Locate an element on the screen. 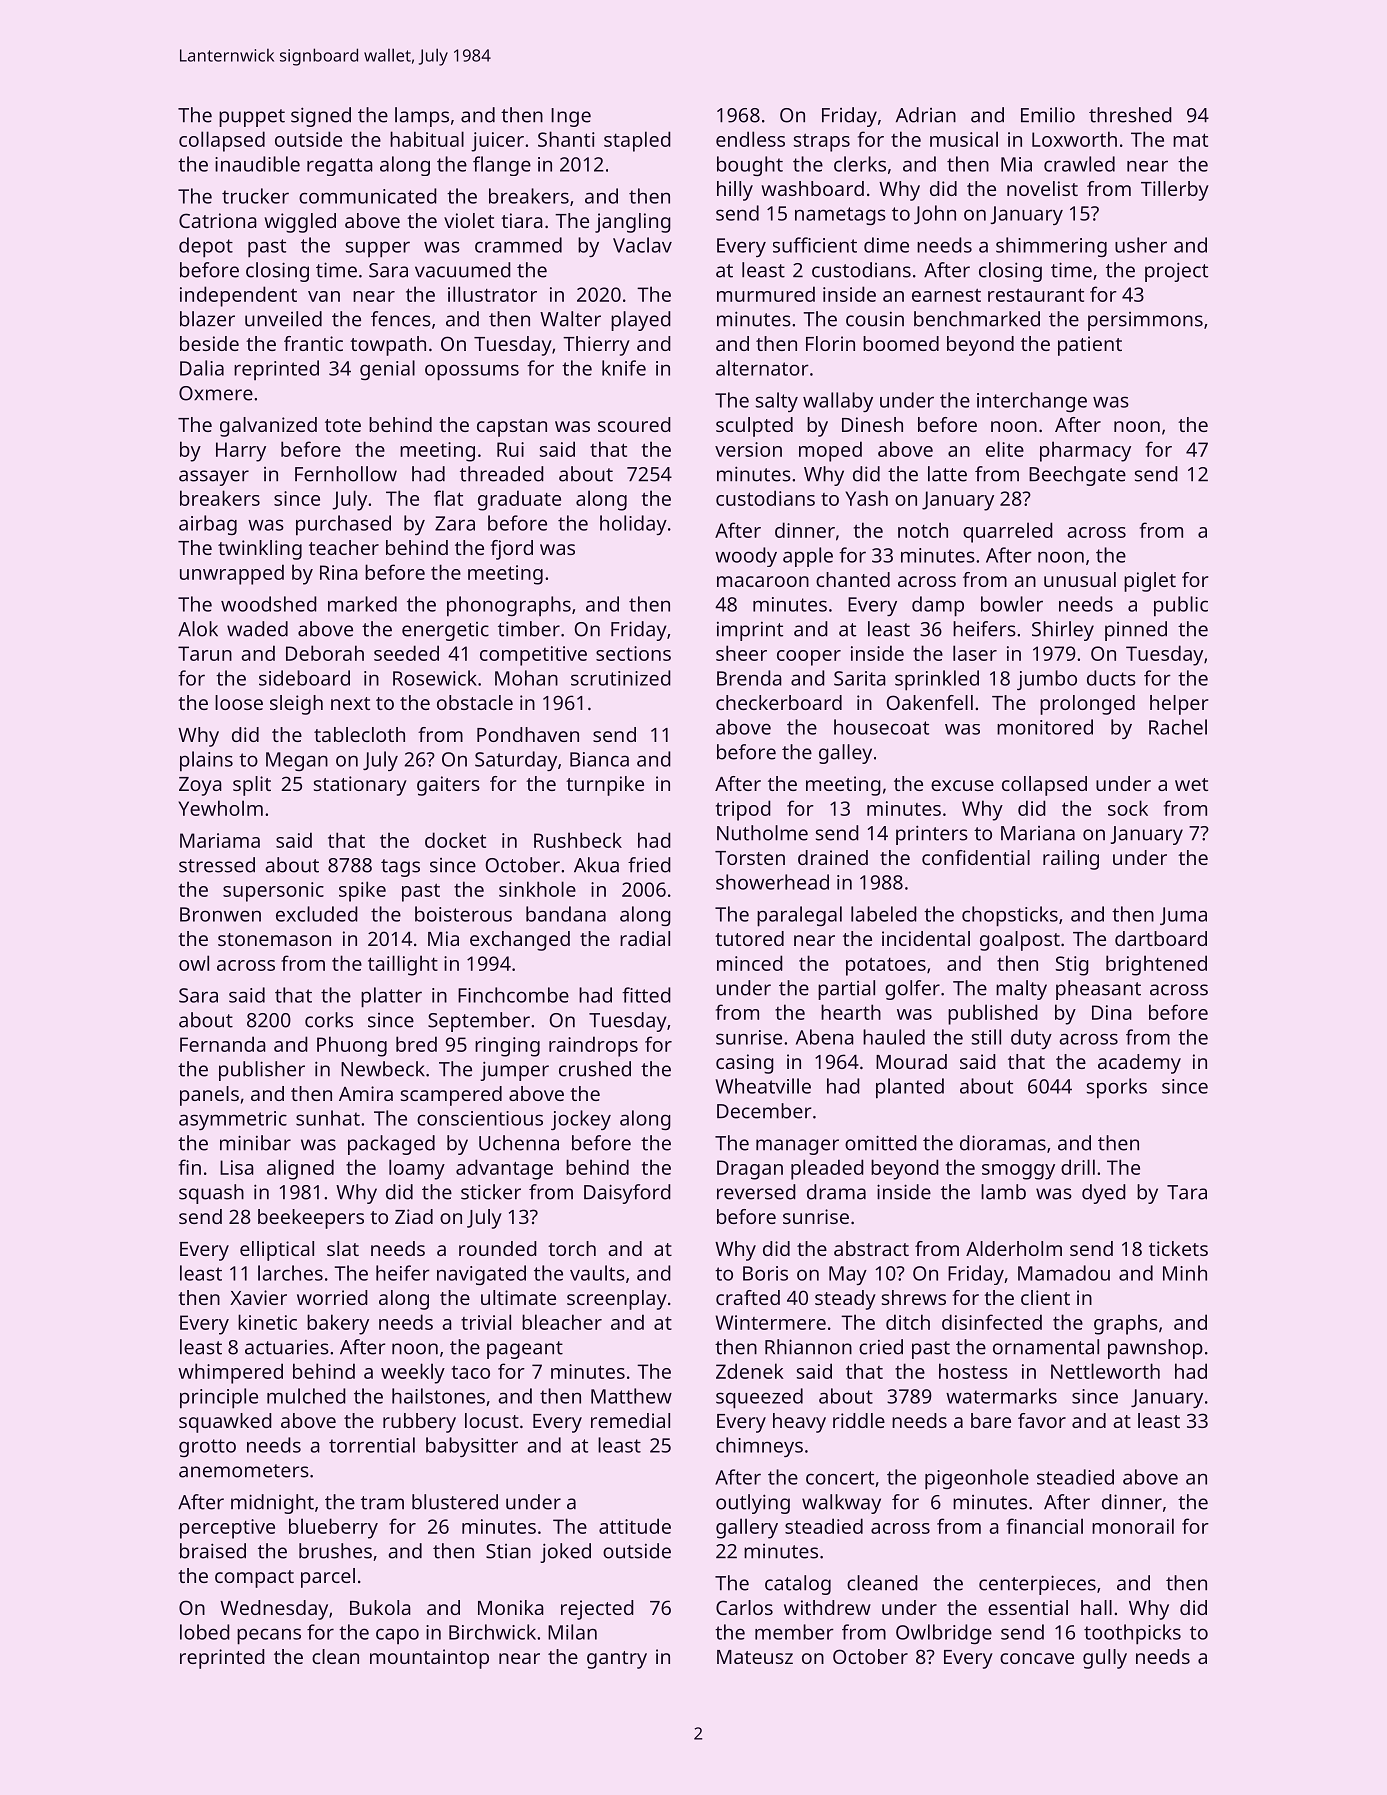  torrential is located at coordinates (372, 1445).
